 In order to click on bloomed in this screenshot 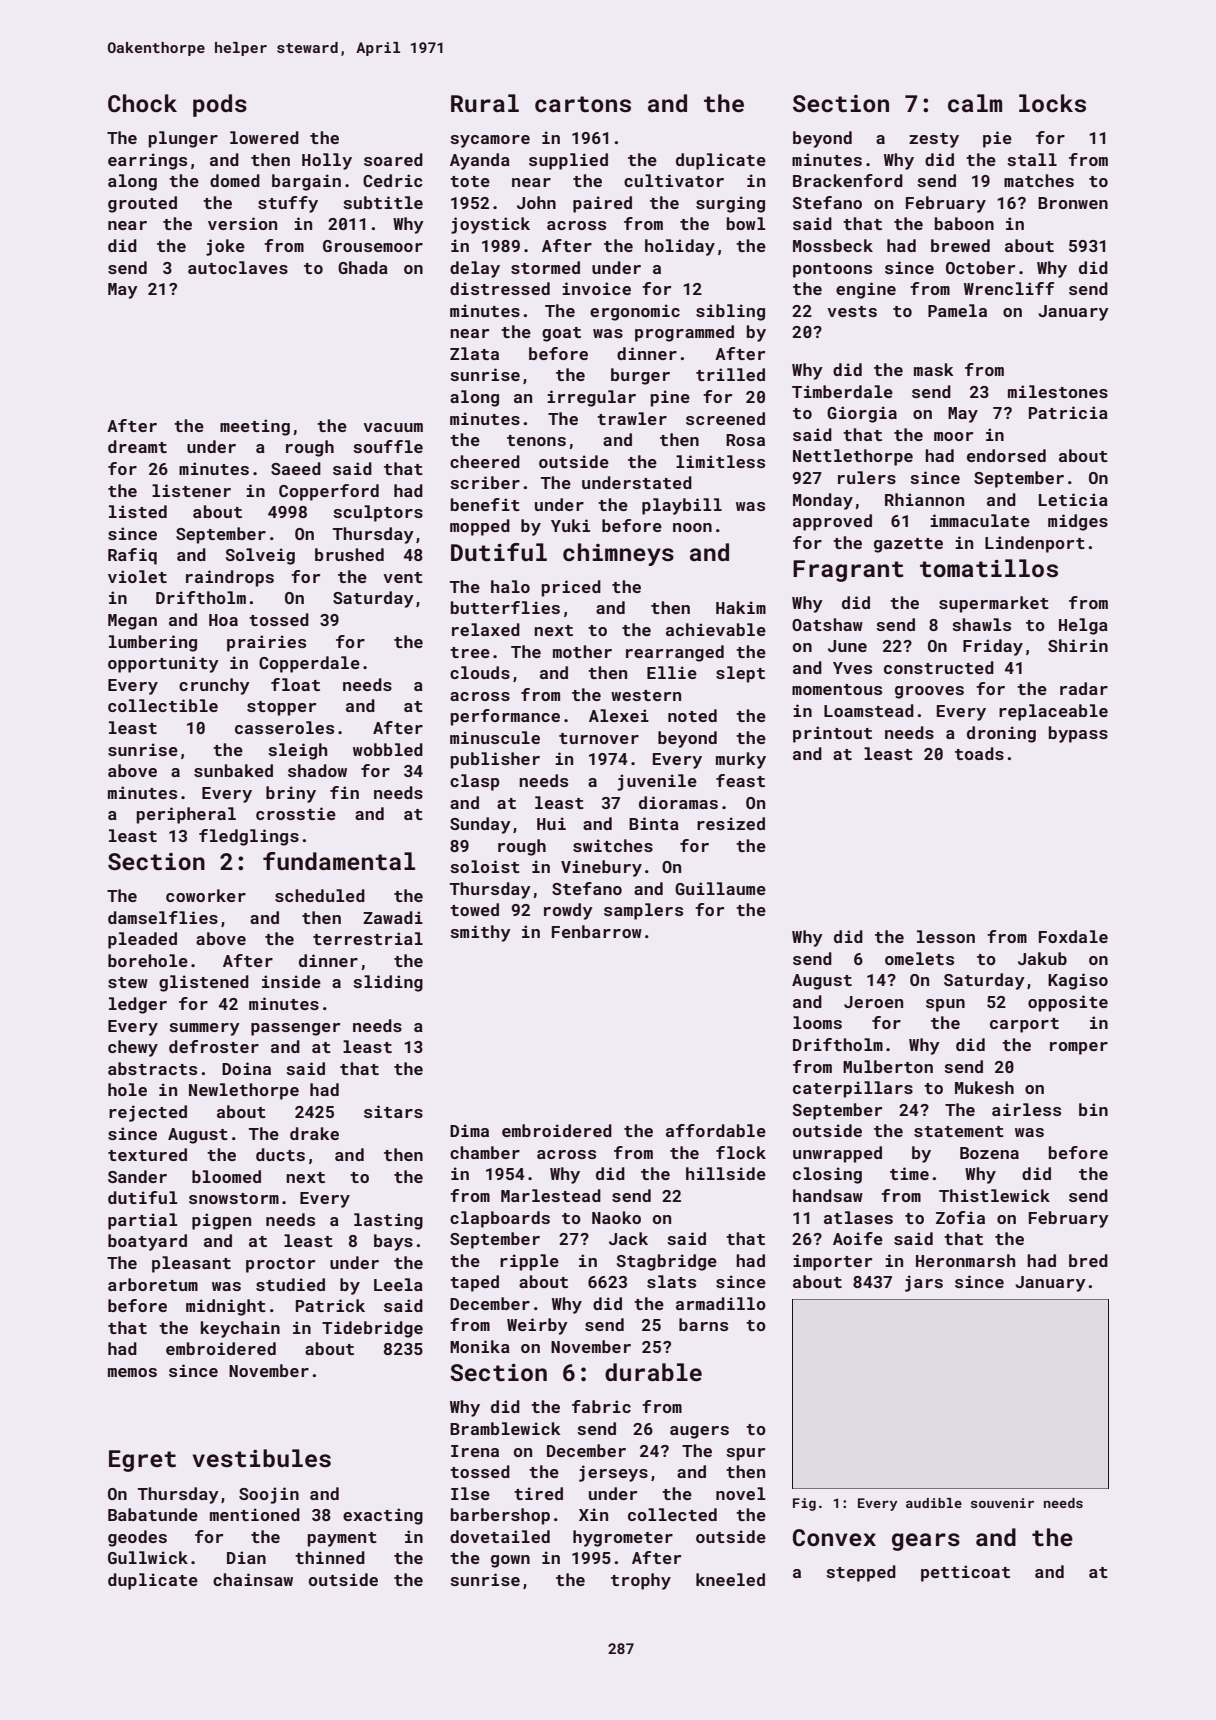, I will do `click(226, 1176)`.
